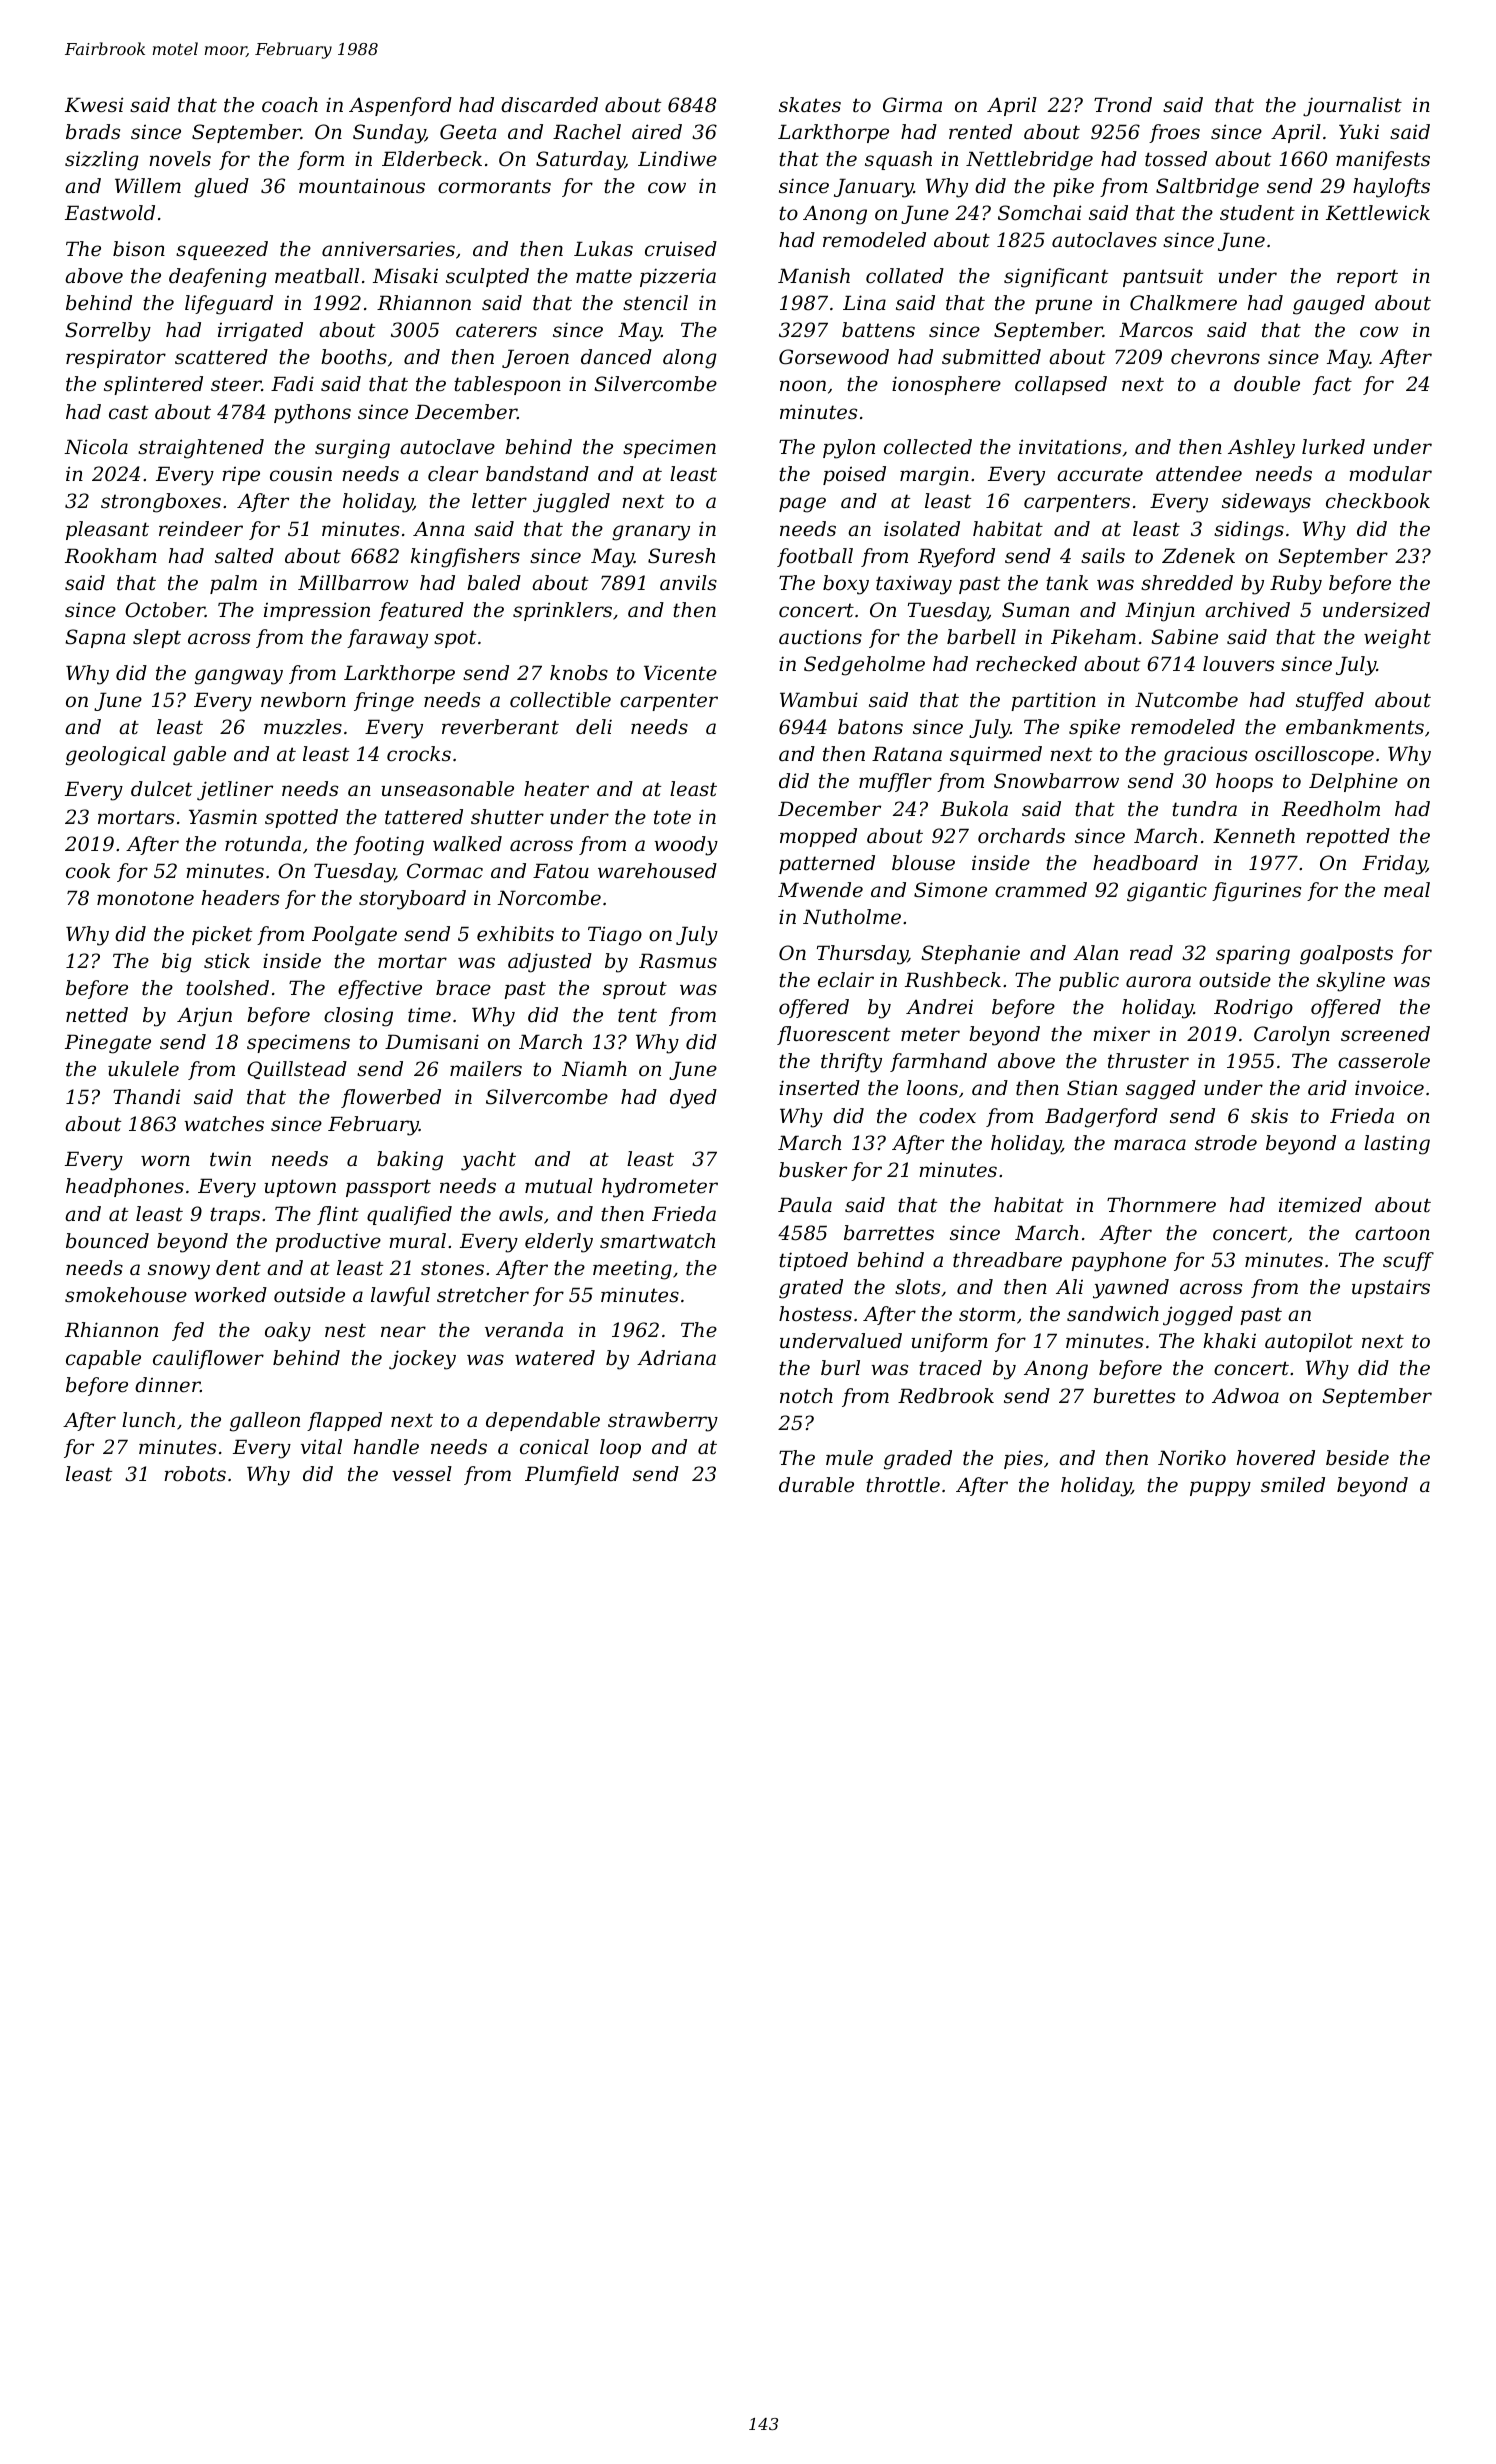 The height and width of the screenshot is (2464, 1496). I want to click on grated, so click(811, 1289).
